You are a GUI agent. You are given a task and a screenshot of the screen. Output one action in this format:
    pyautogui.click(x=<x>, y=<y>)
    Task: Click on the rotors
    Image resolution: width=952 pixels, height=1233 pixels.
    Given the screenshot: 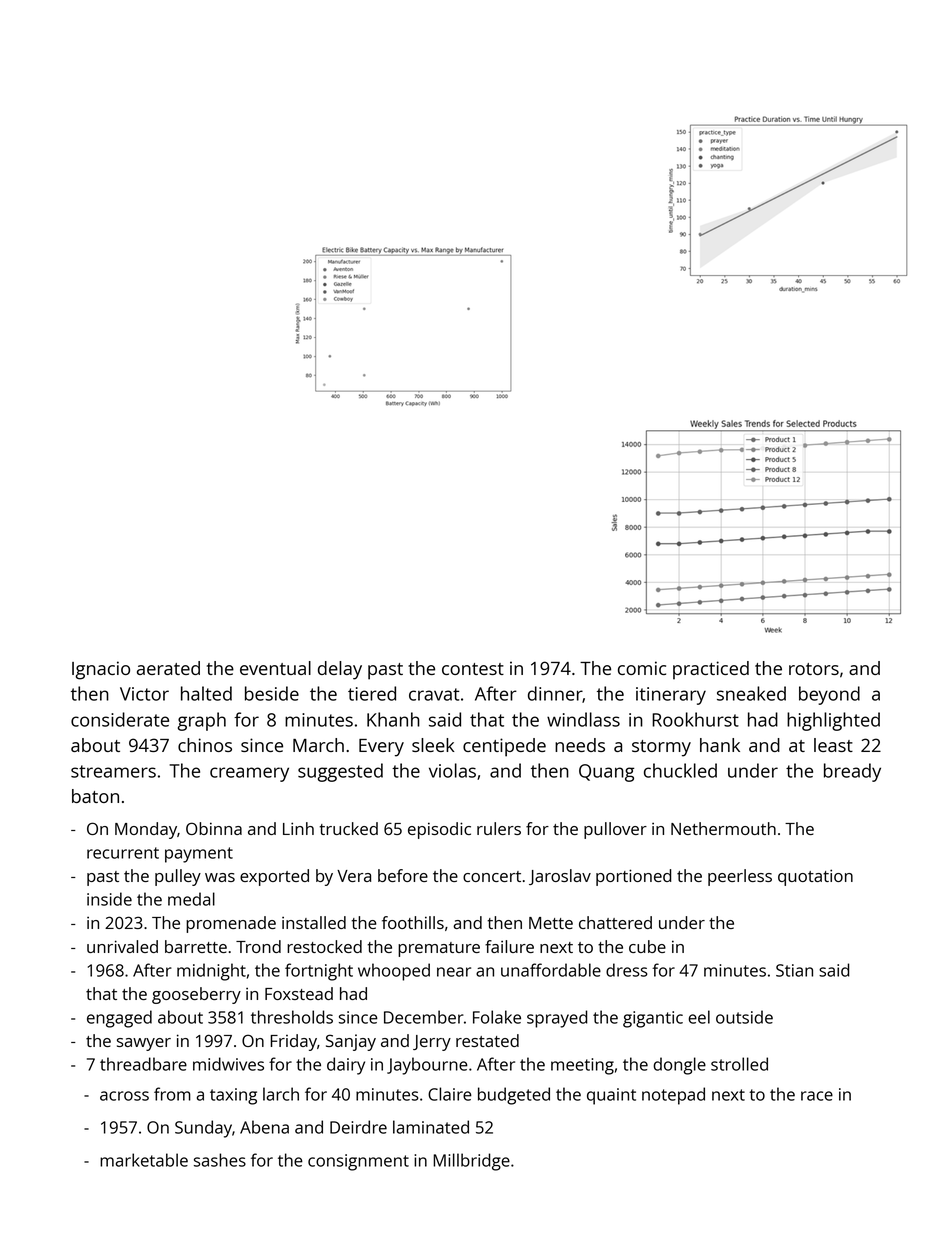 What is the action you would take?
    pyautogui.click(x=814, y=669)
